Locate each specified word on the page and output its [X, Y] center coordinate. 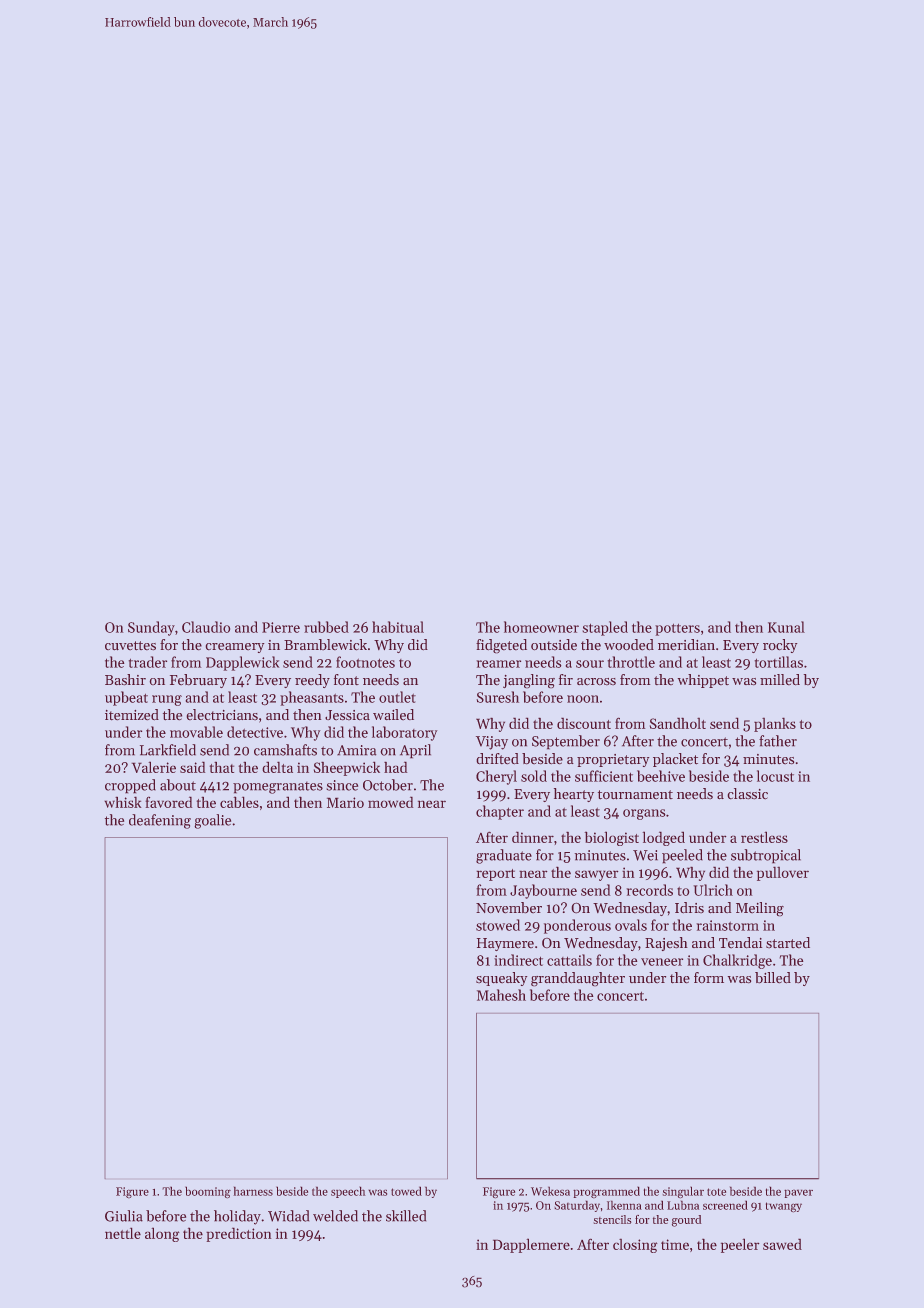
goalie [213, 821]
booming [208, 1192]
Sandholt [678, 723]
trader [148, 662]
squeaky [501, 979]
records [650, 890]
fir [566, 679]
